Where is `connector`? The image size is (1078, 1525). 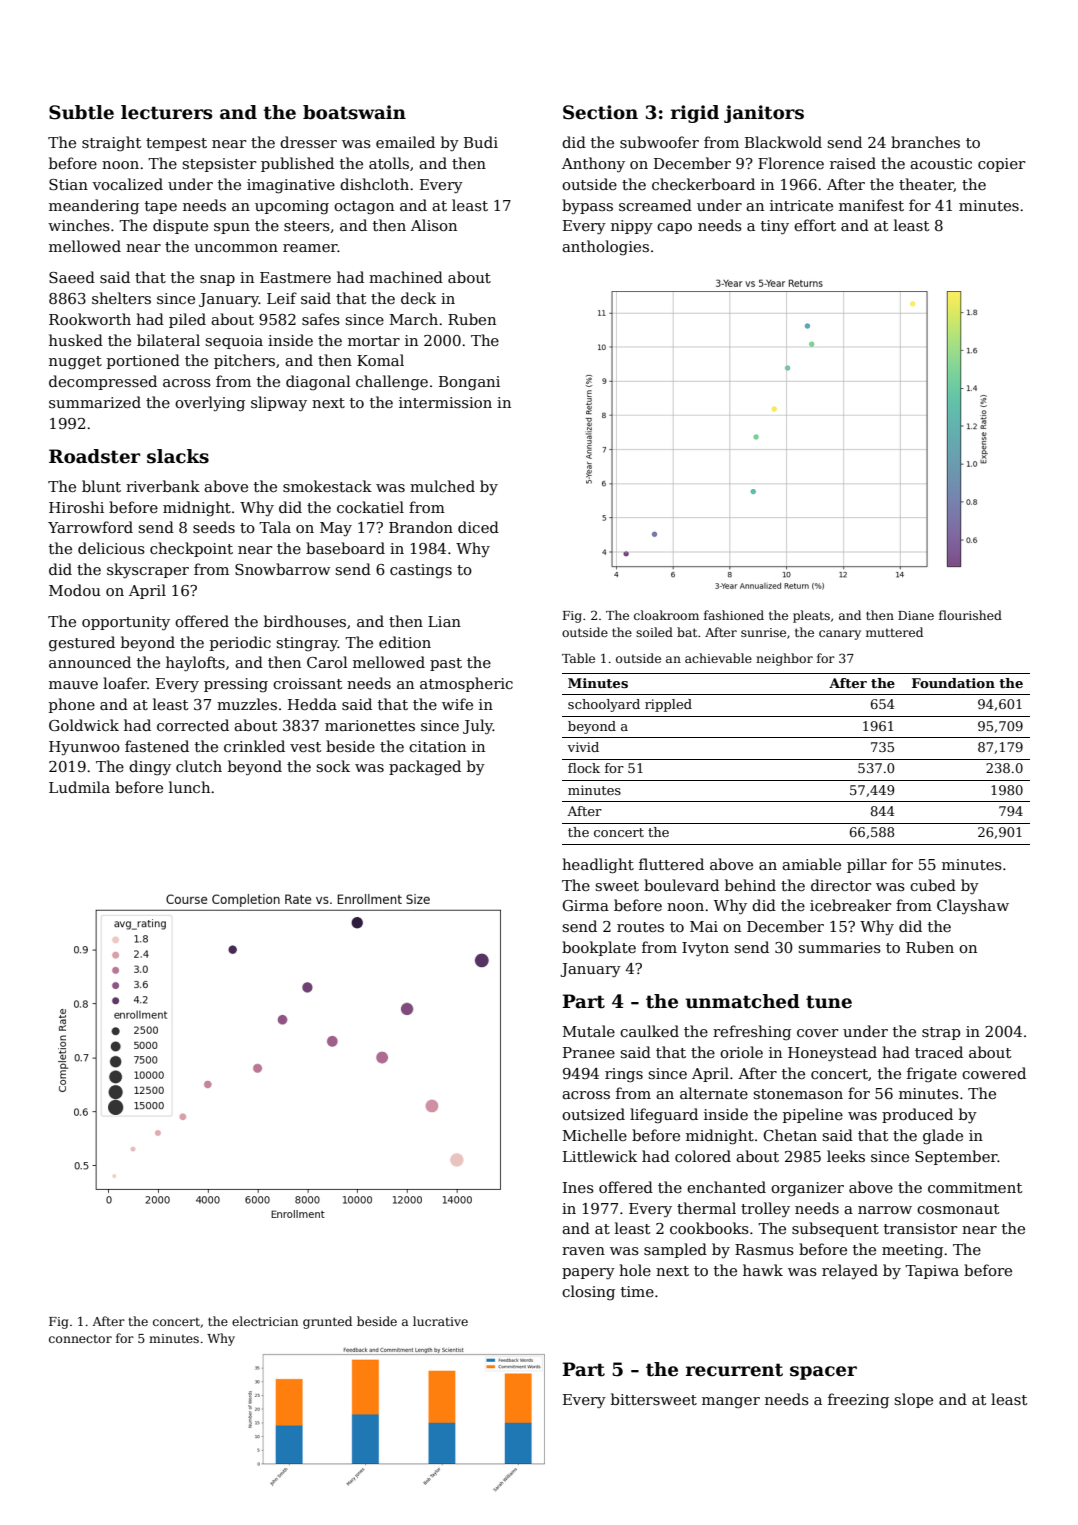
connector is located at coordinates (80, 1339).
